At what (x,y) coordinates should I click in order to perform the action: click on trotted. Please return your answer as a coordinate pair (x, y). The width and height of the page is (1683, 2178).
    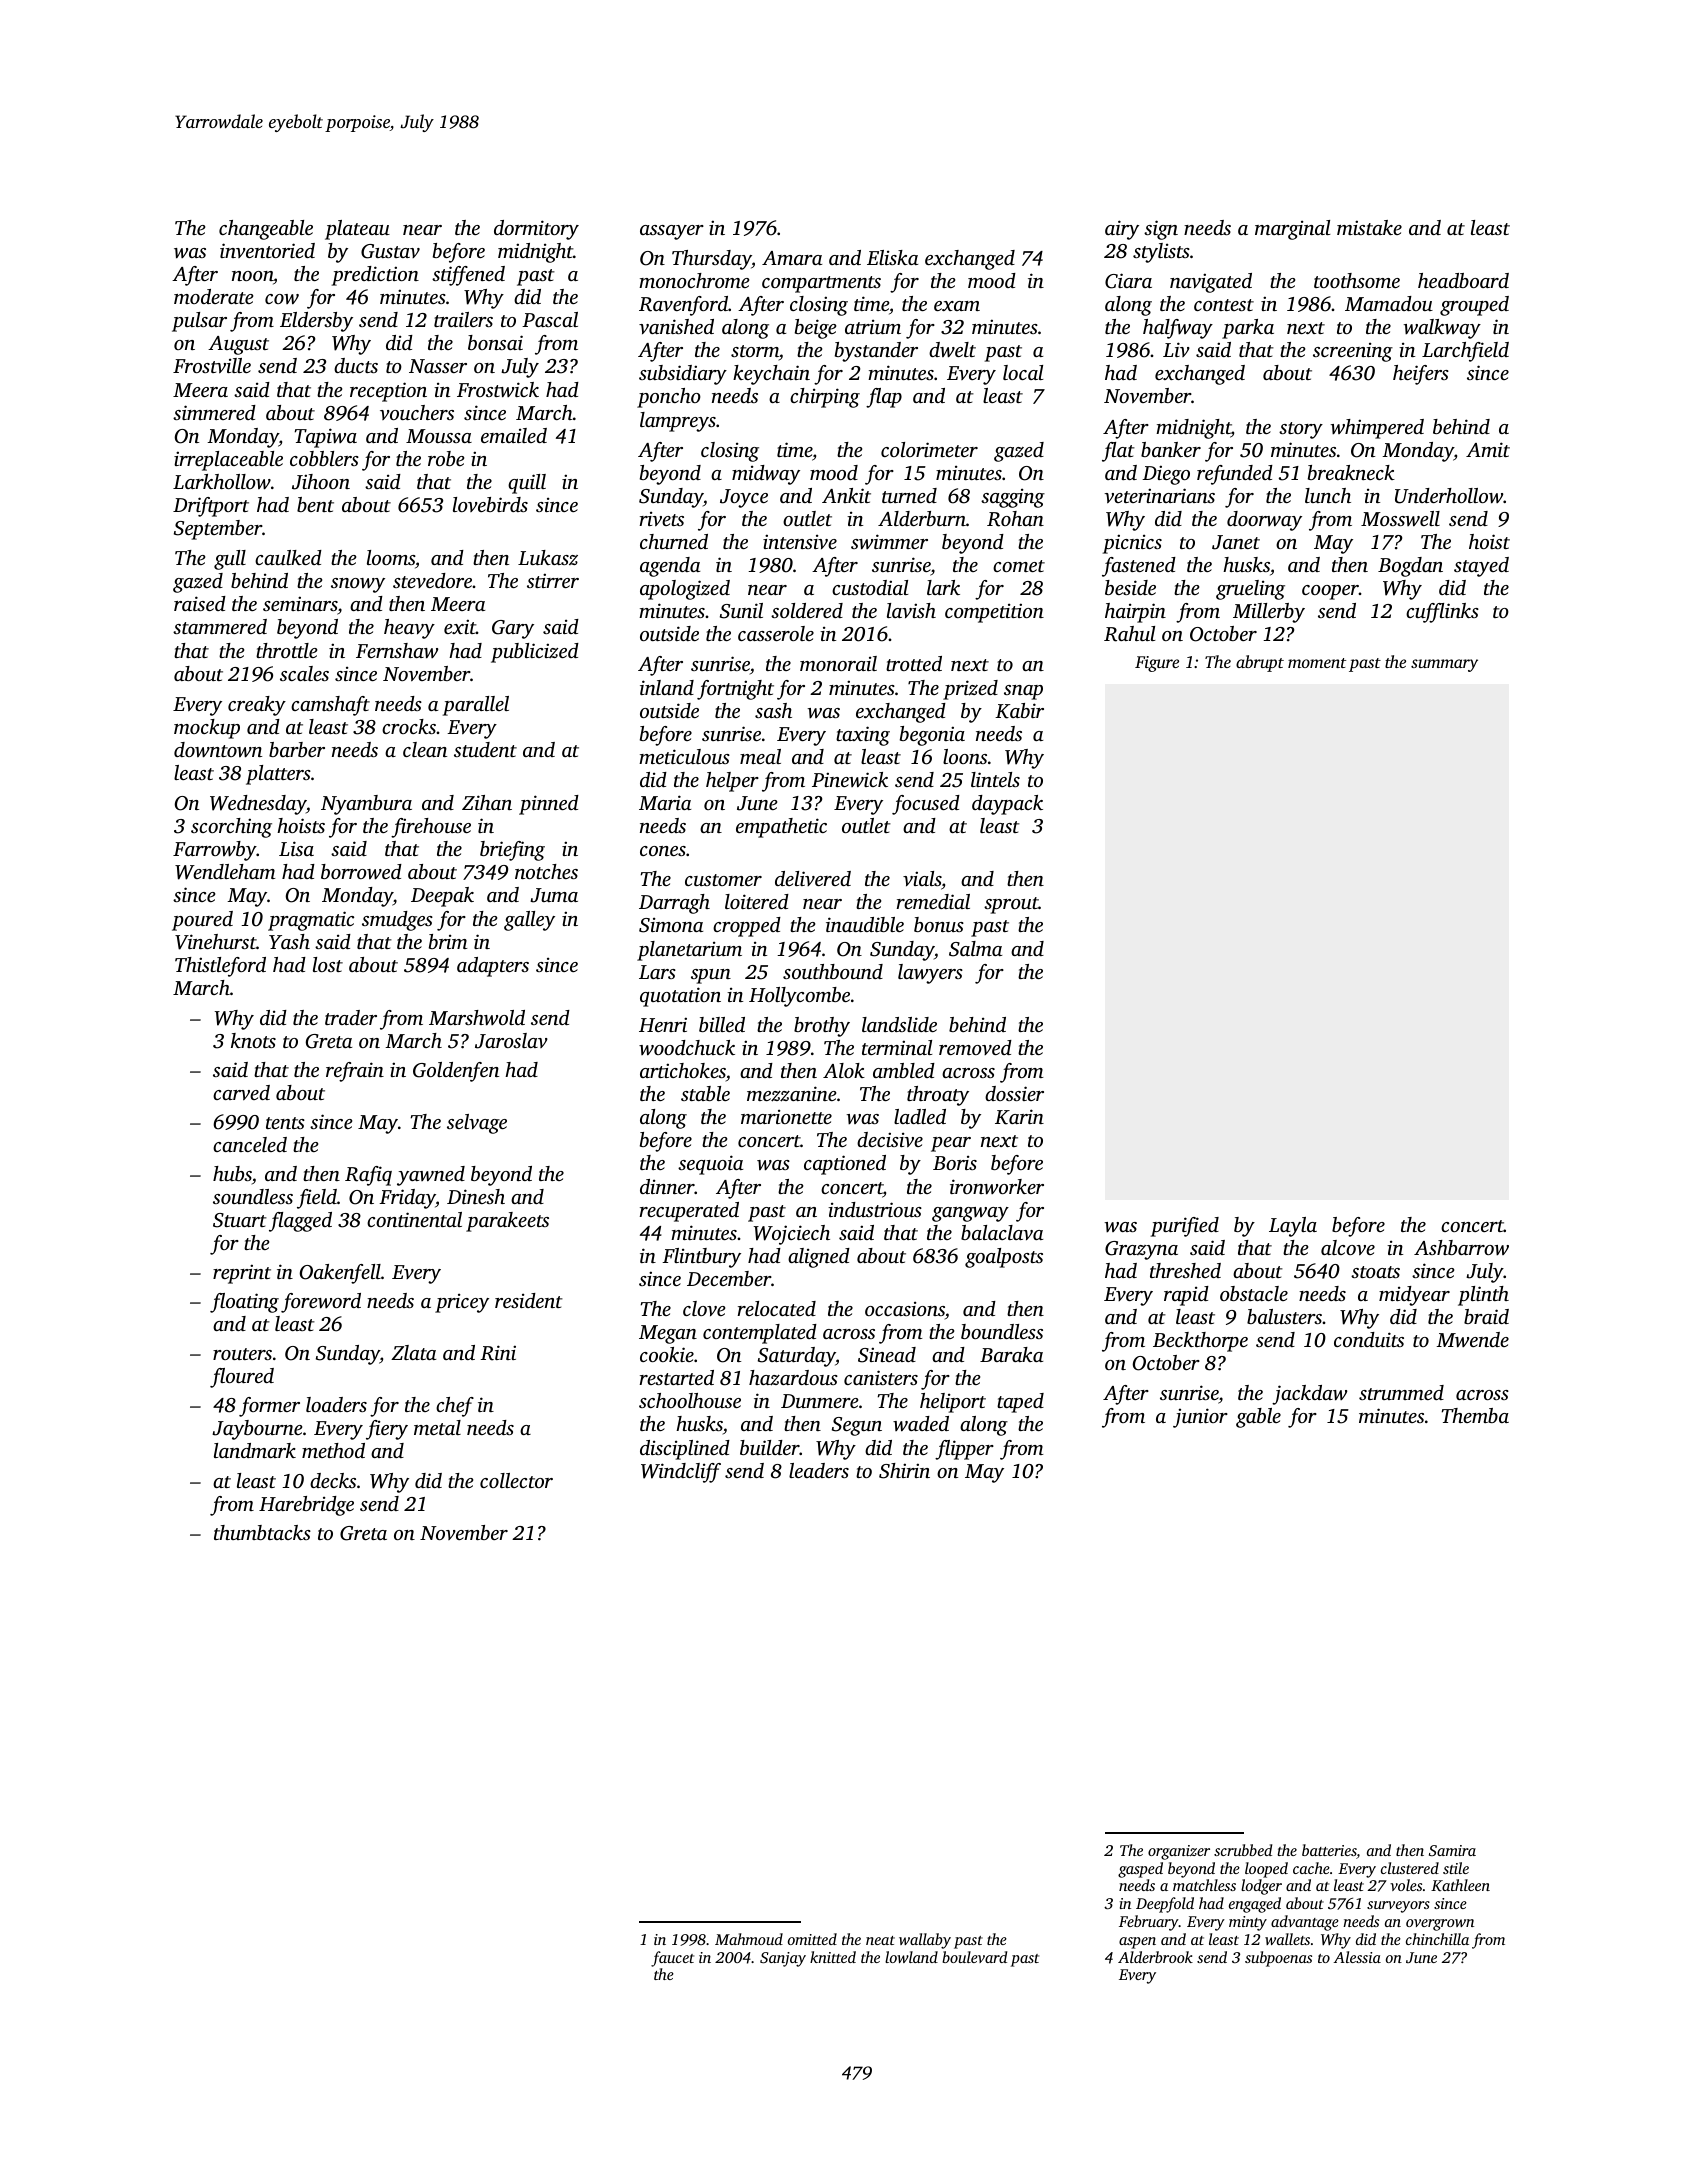
    Looking at the image, I should click on (914, 663).
